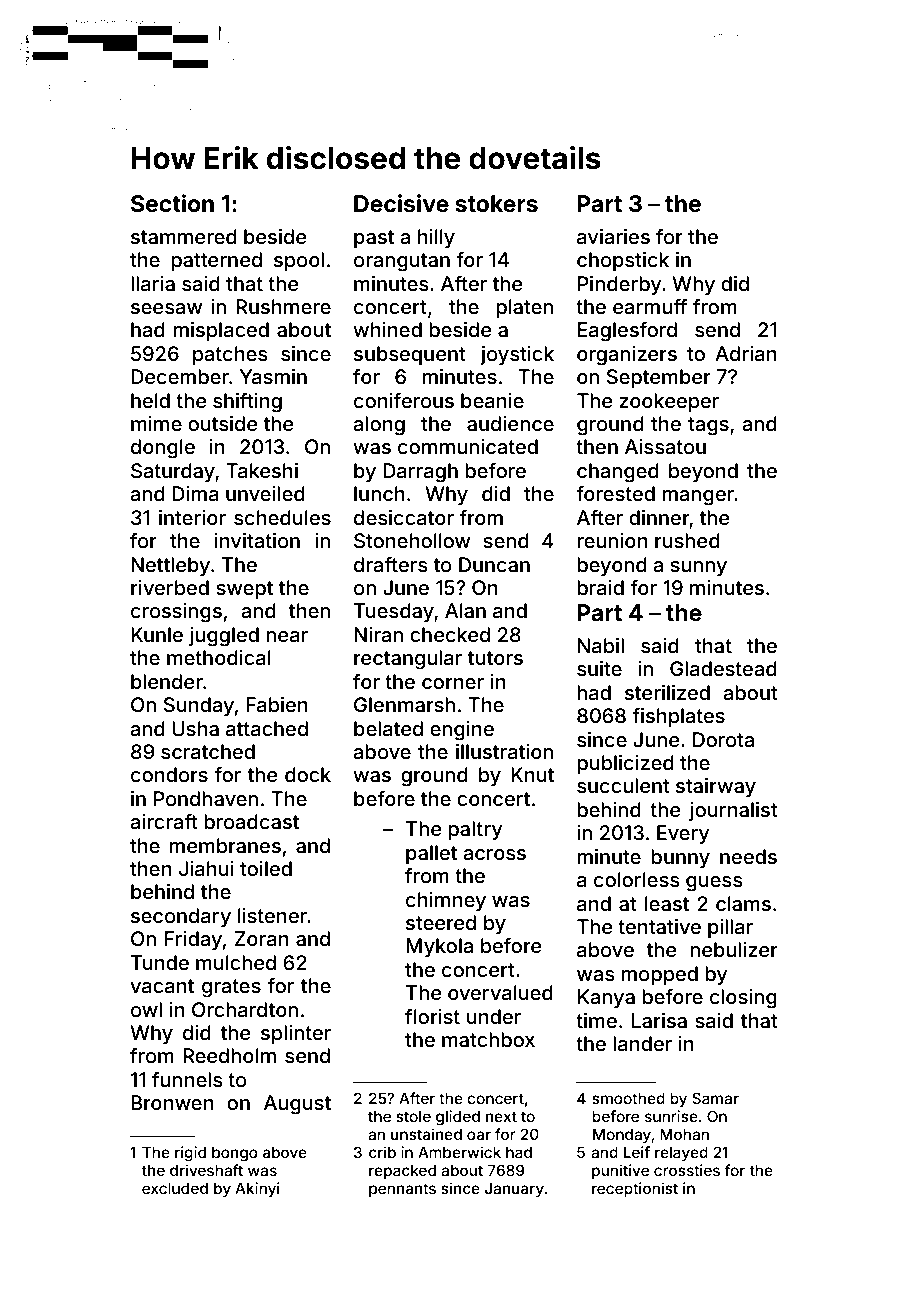  What do you see at coordinates (257, 1189) in the image?
I see `Akinyi` at bounding box center [257, 1189].
